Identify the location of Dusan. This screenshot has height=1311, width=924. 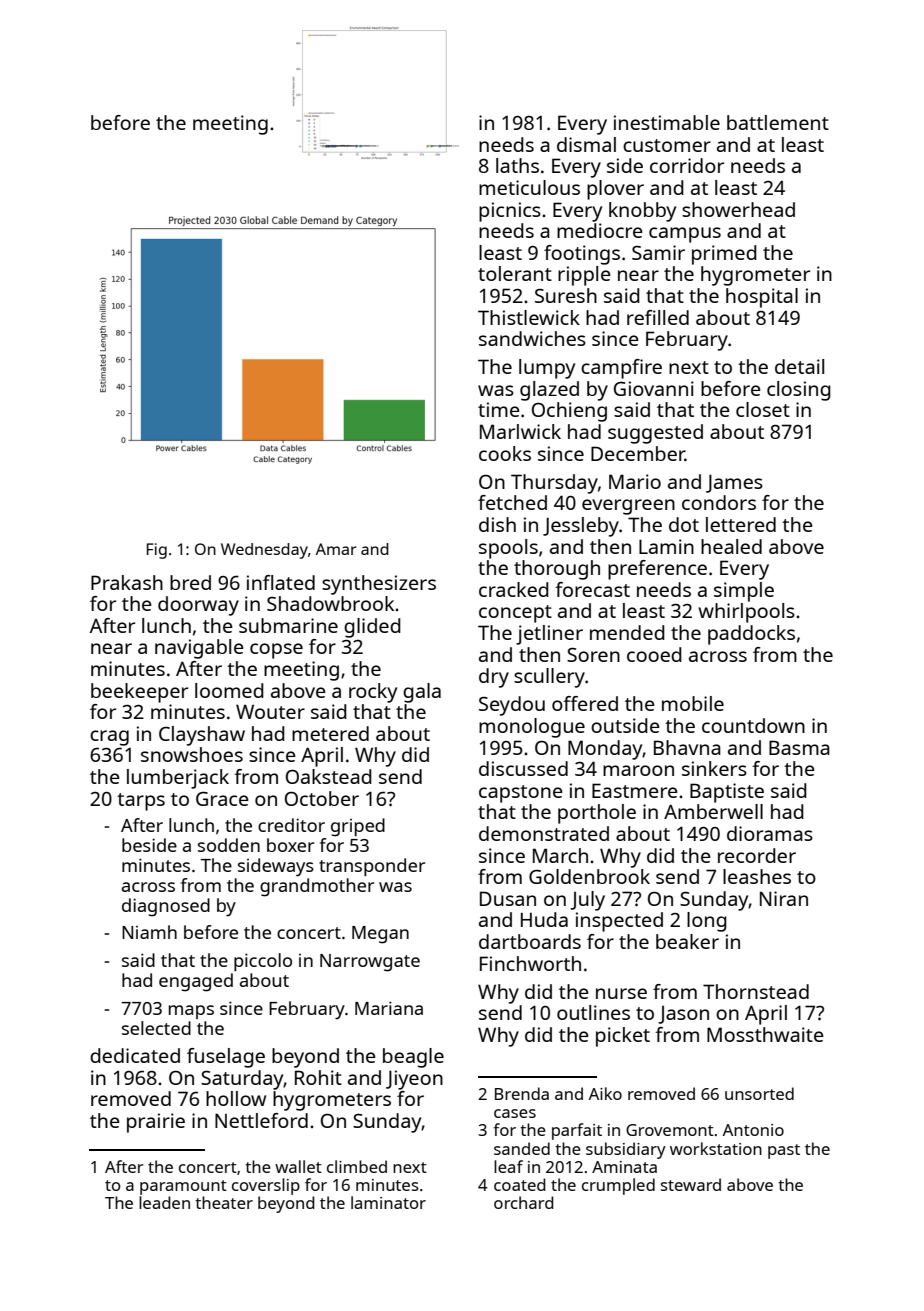
(508, 898).
